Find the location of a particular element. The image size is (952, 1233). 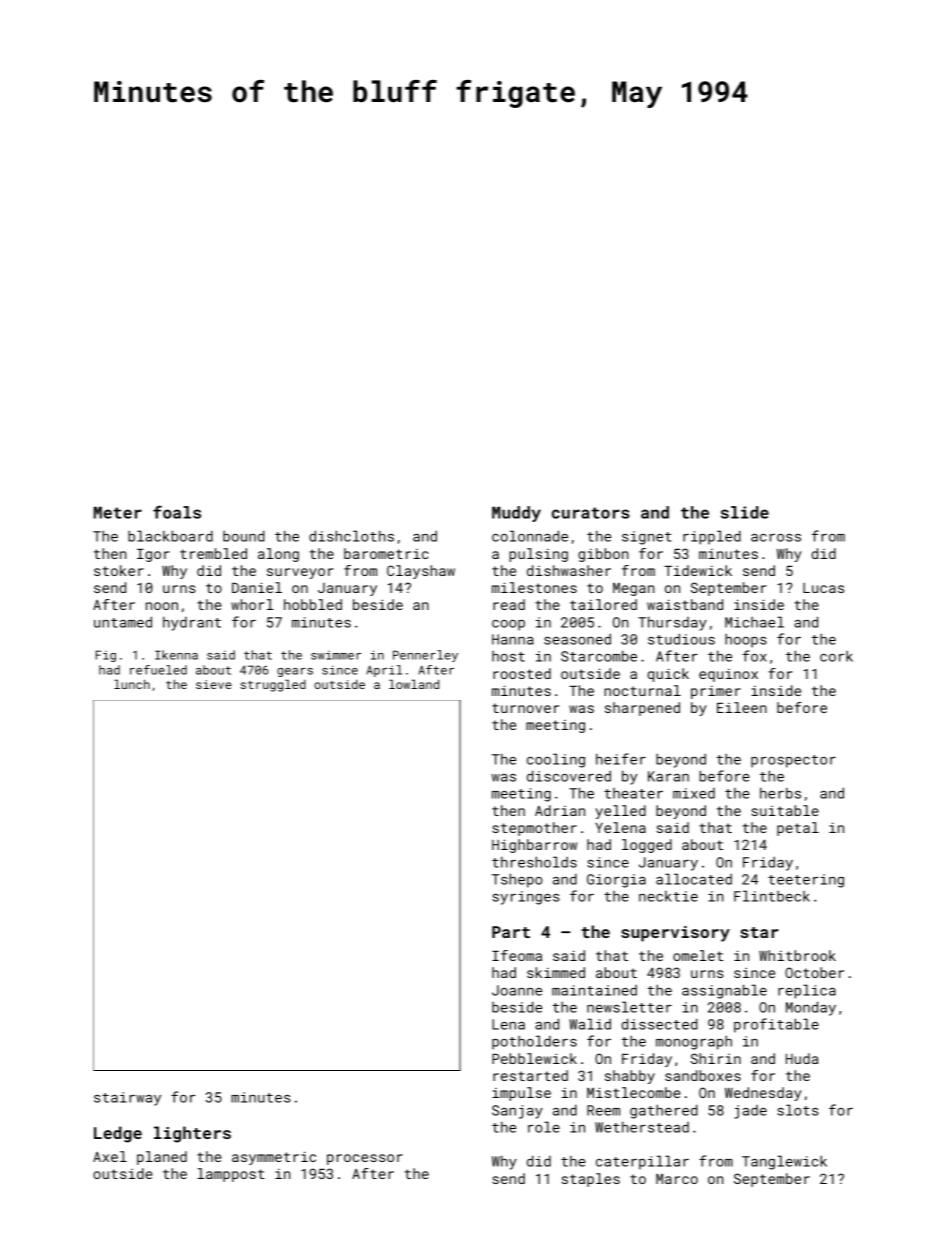

Tidewick is located at coordinates (698, 570).
